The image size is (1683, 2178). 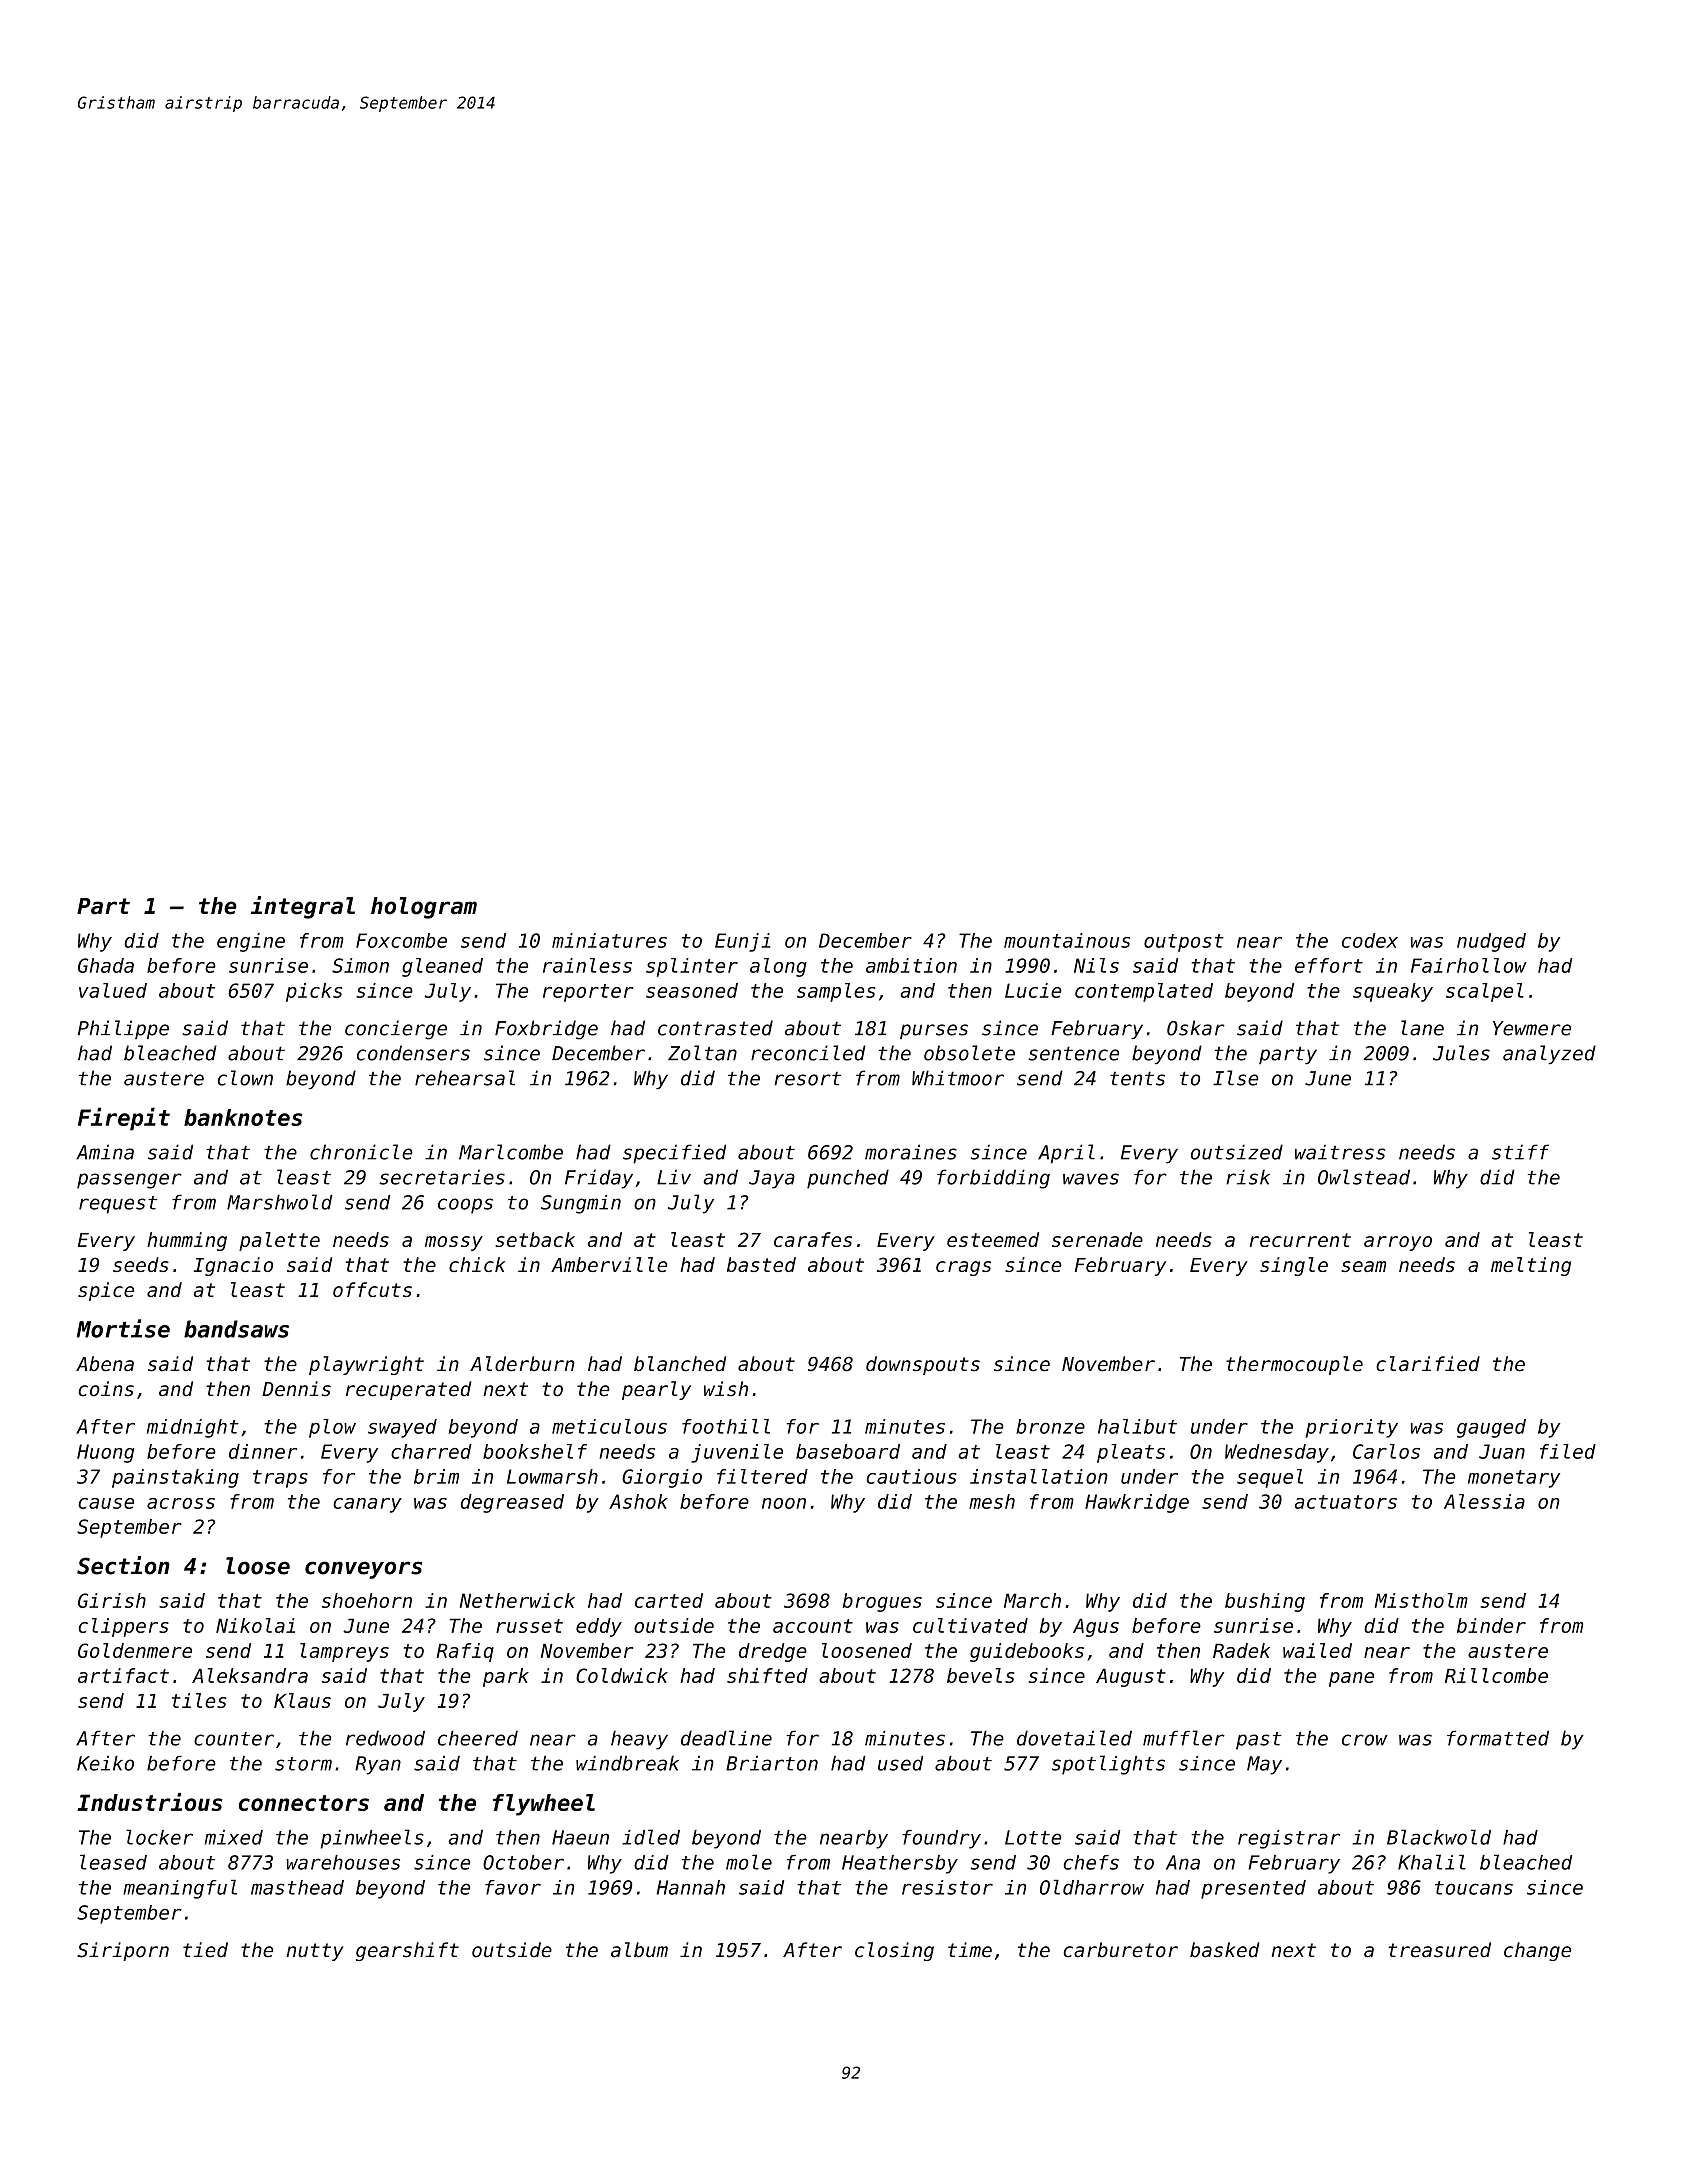 What do you see at coordinates (1027, 1652) in the image?
I see `guidebooks` at bounding box center [1027, 1652].
